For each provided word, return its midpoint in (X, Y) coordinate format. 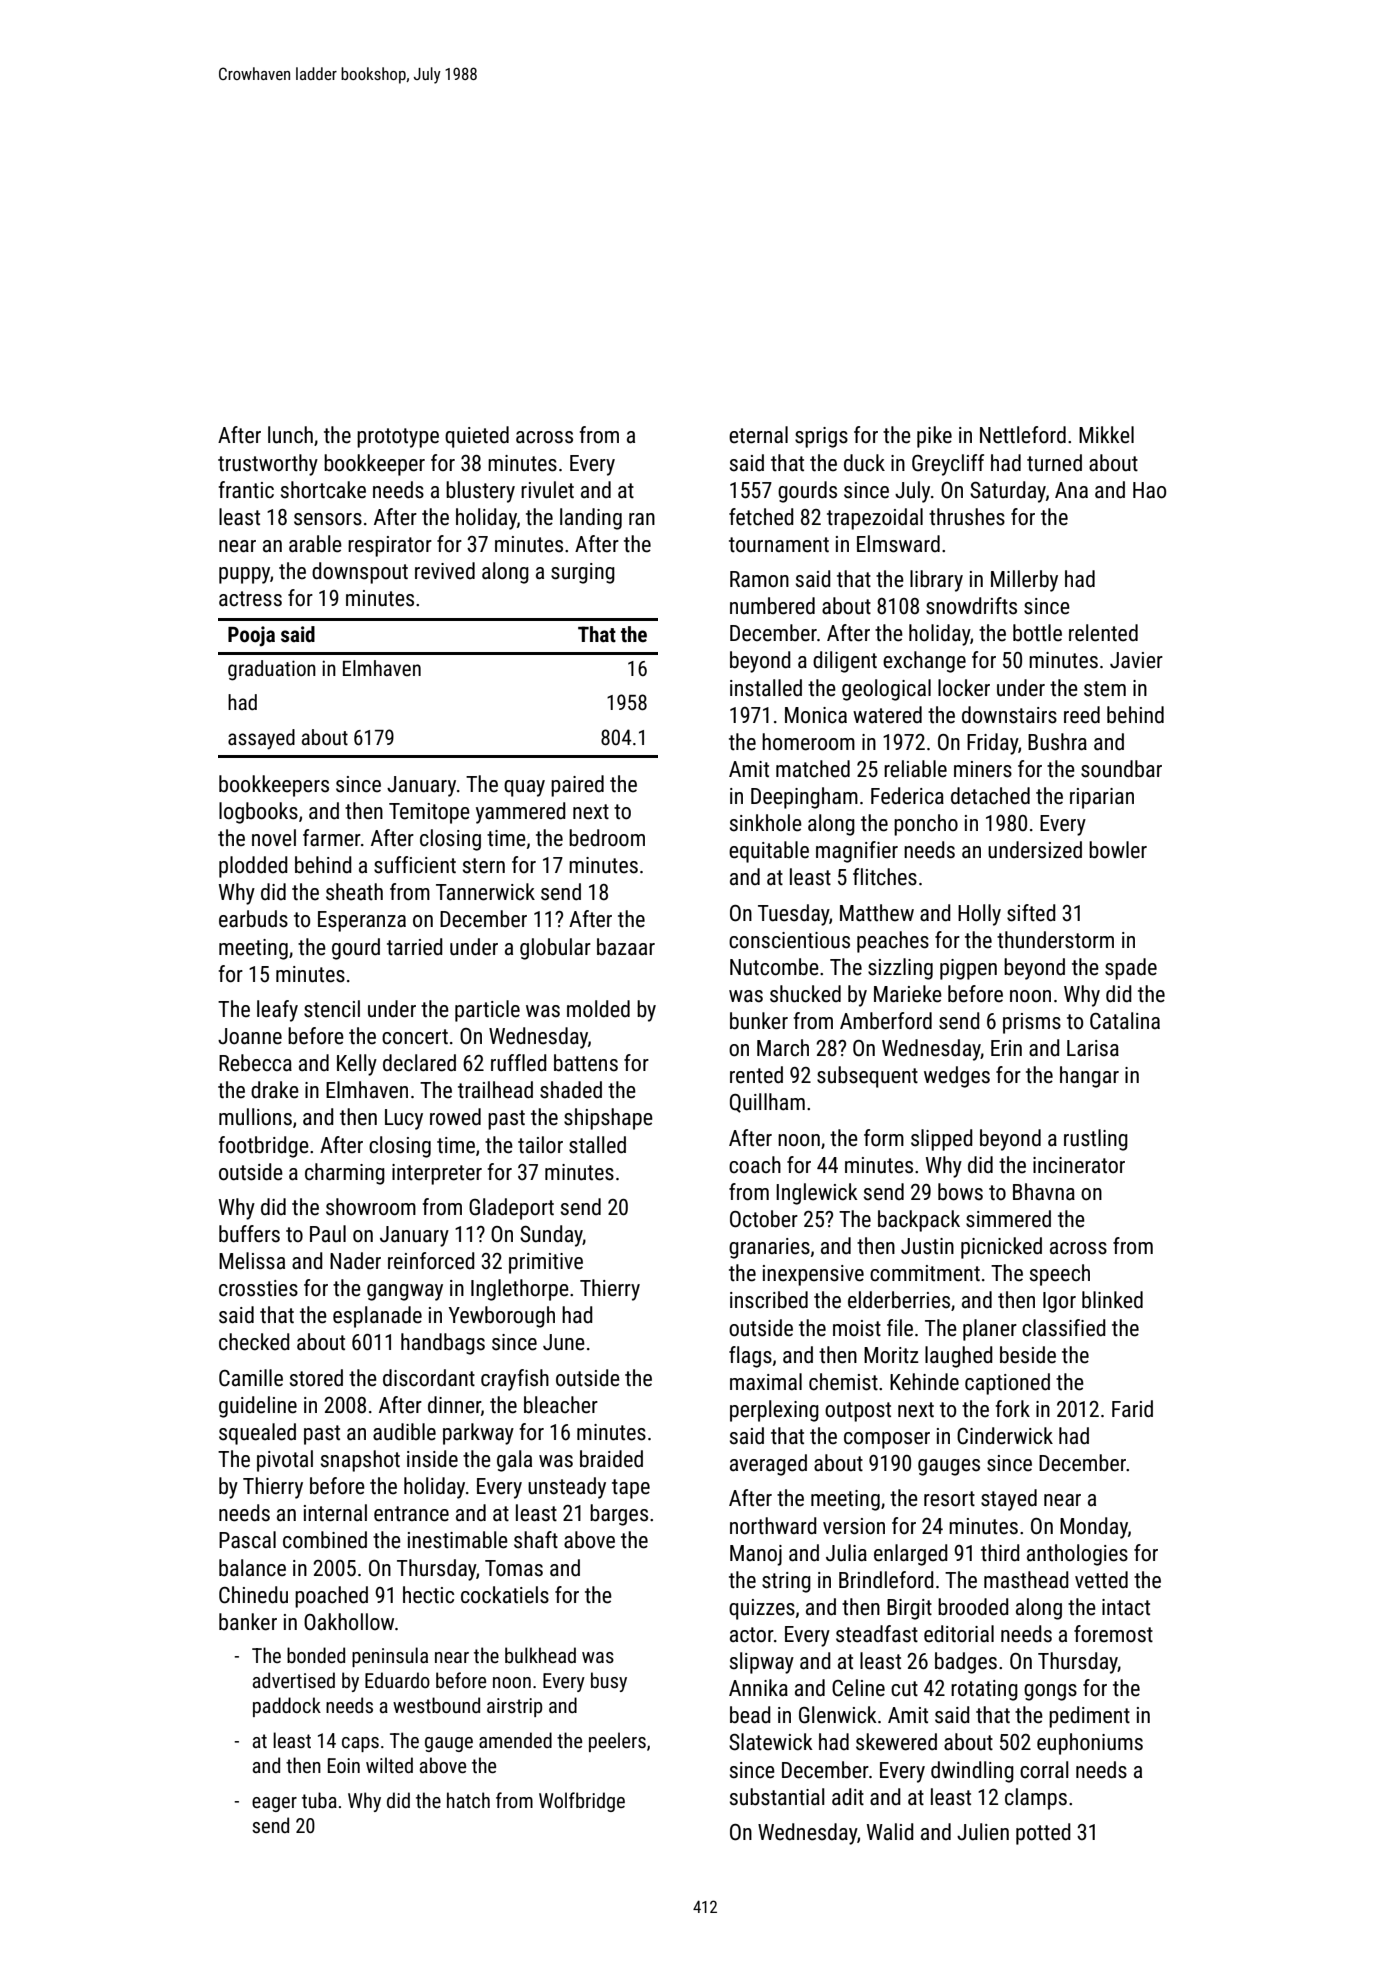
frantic (246, 490)
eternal (758, 435)
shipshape (608, 1119)
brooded (973, 1607)
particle (487, 1011)
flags (750, 1357)
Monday (1094, 1528)
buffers (249, 1234)
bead (750, 1715)
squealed (257, 1434)
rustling (1096, 1140)
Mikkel (1106, 435)
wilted (389, 1765)
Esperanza (362, 921)
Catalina (1125, 1021)
